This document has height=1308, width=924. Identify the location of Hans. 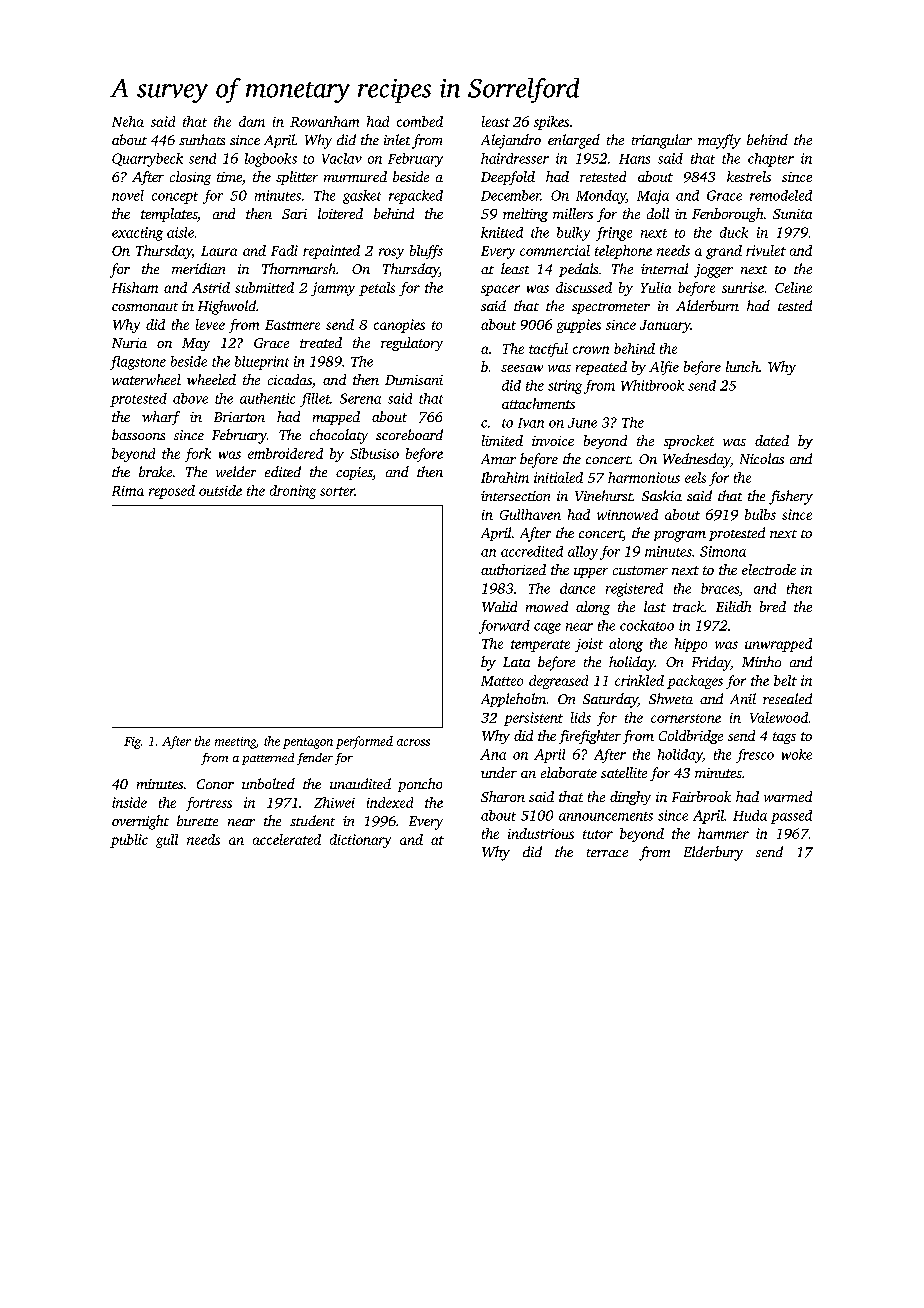
(634, 159).
